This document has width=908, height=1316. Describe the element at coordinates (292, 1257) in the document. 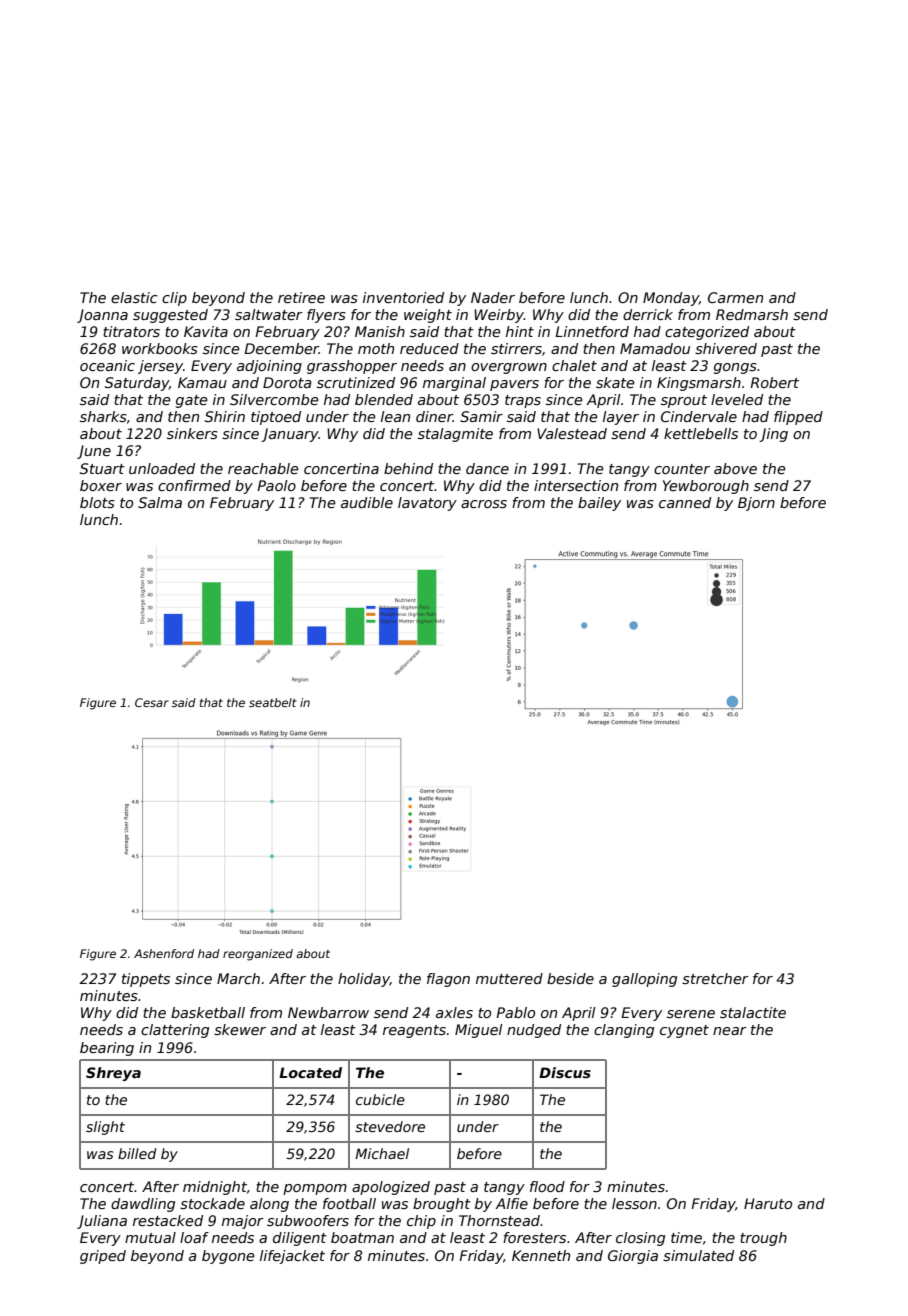

I see `lifejacket` at that location.
